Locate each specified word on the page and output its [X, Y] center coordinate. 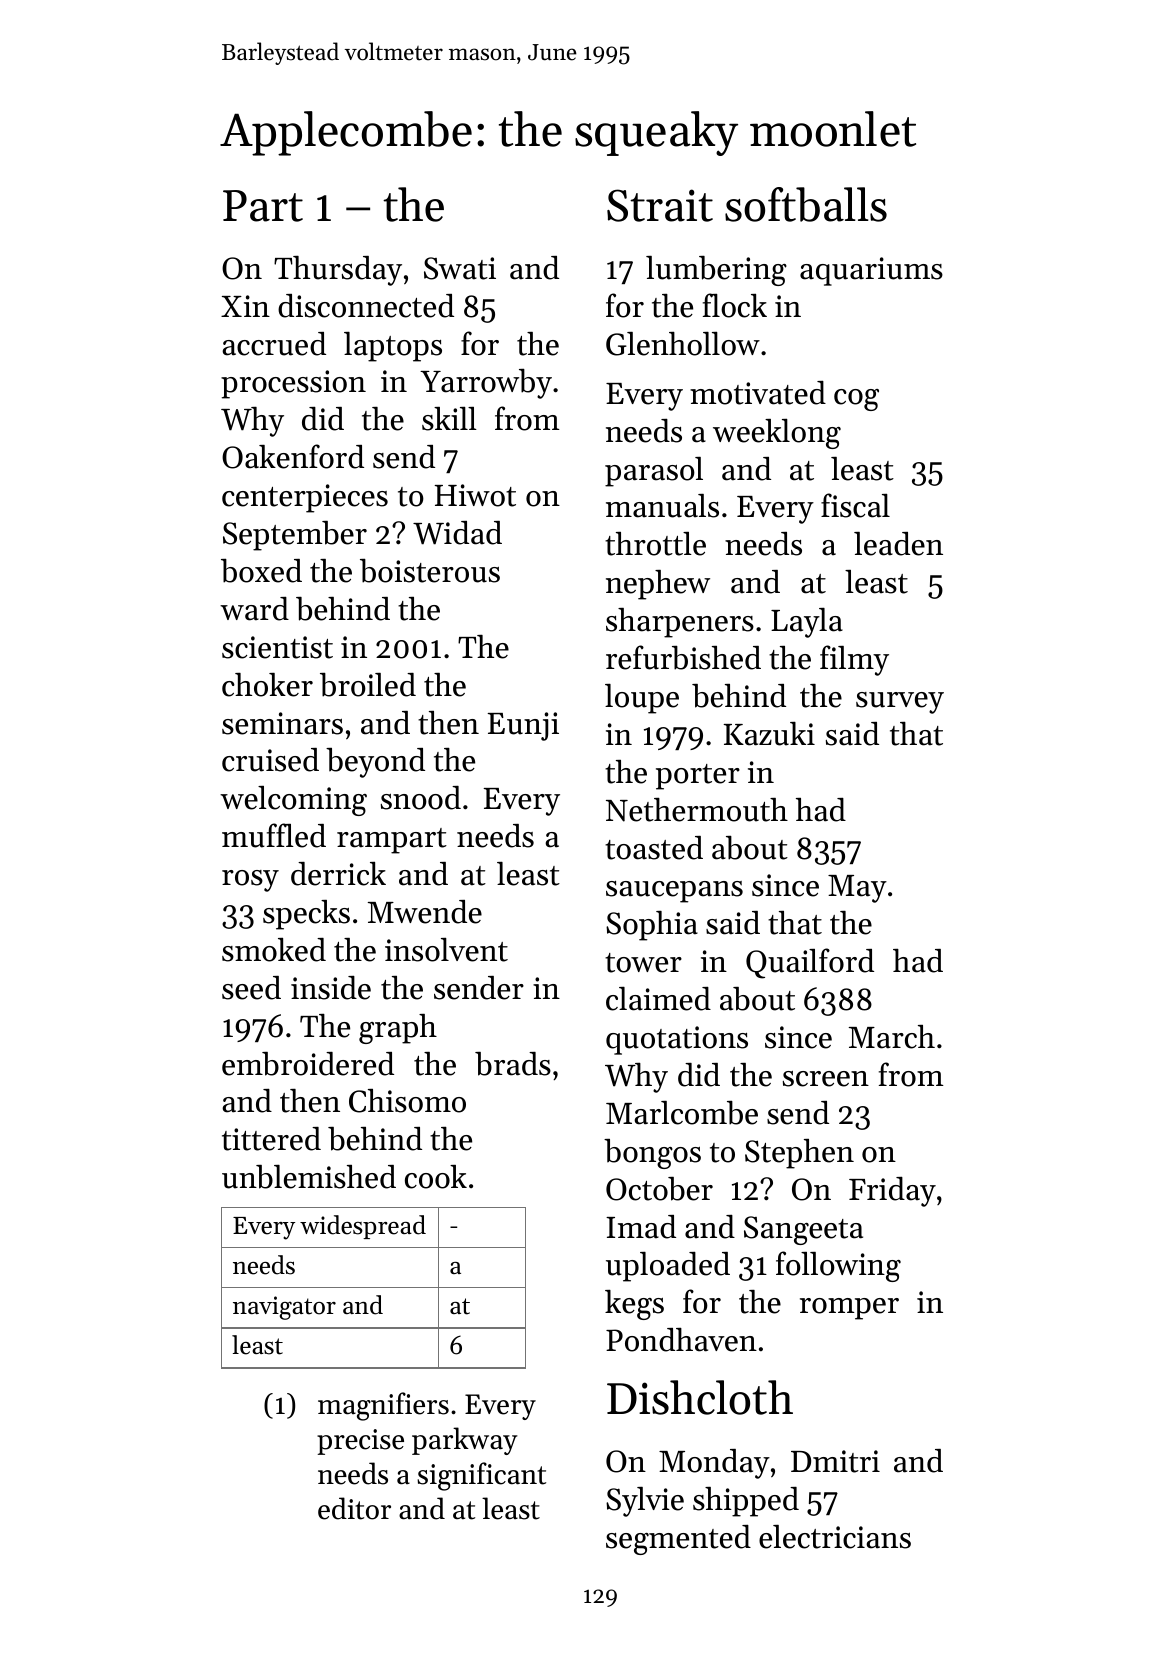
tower [643, 963]
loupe [642, 699]
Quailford [810, 963]
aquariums [871, 271]
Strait [660, 205]
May [857, 889]
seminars [282, 723]
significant [481, 1476]
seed [251, 988]
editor [354, 1508]
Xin [245, 306]
